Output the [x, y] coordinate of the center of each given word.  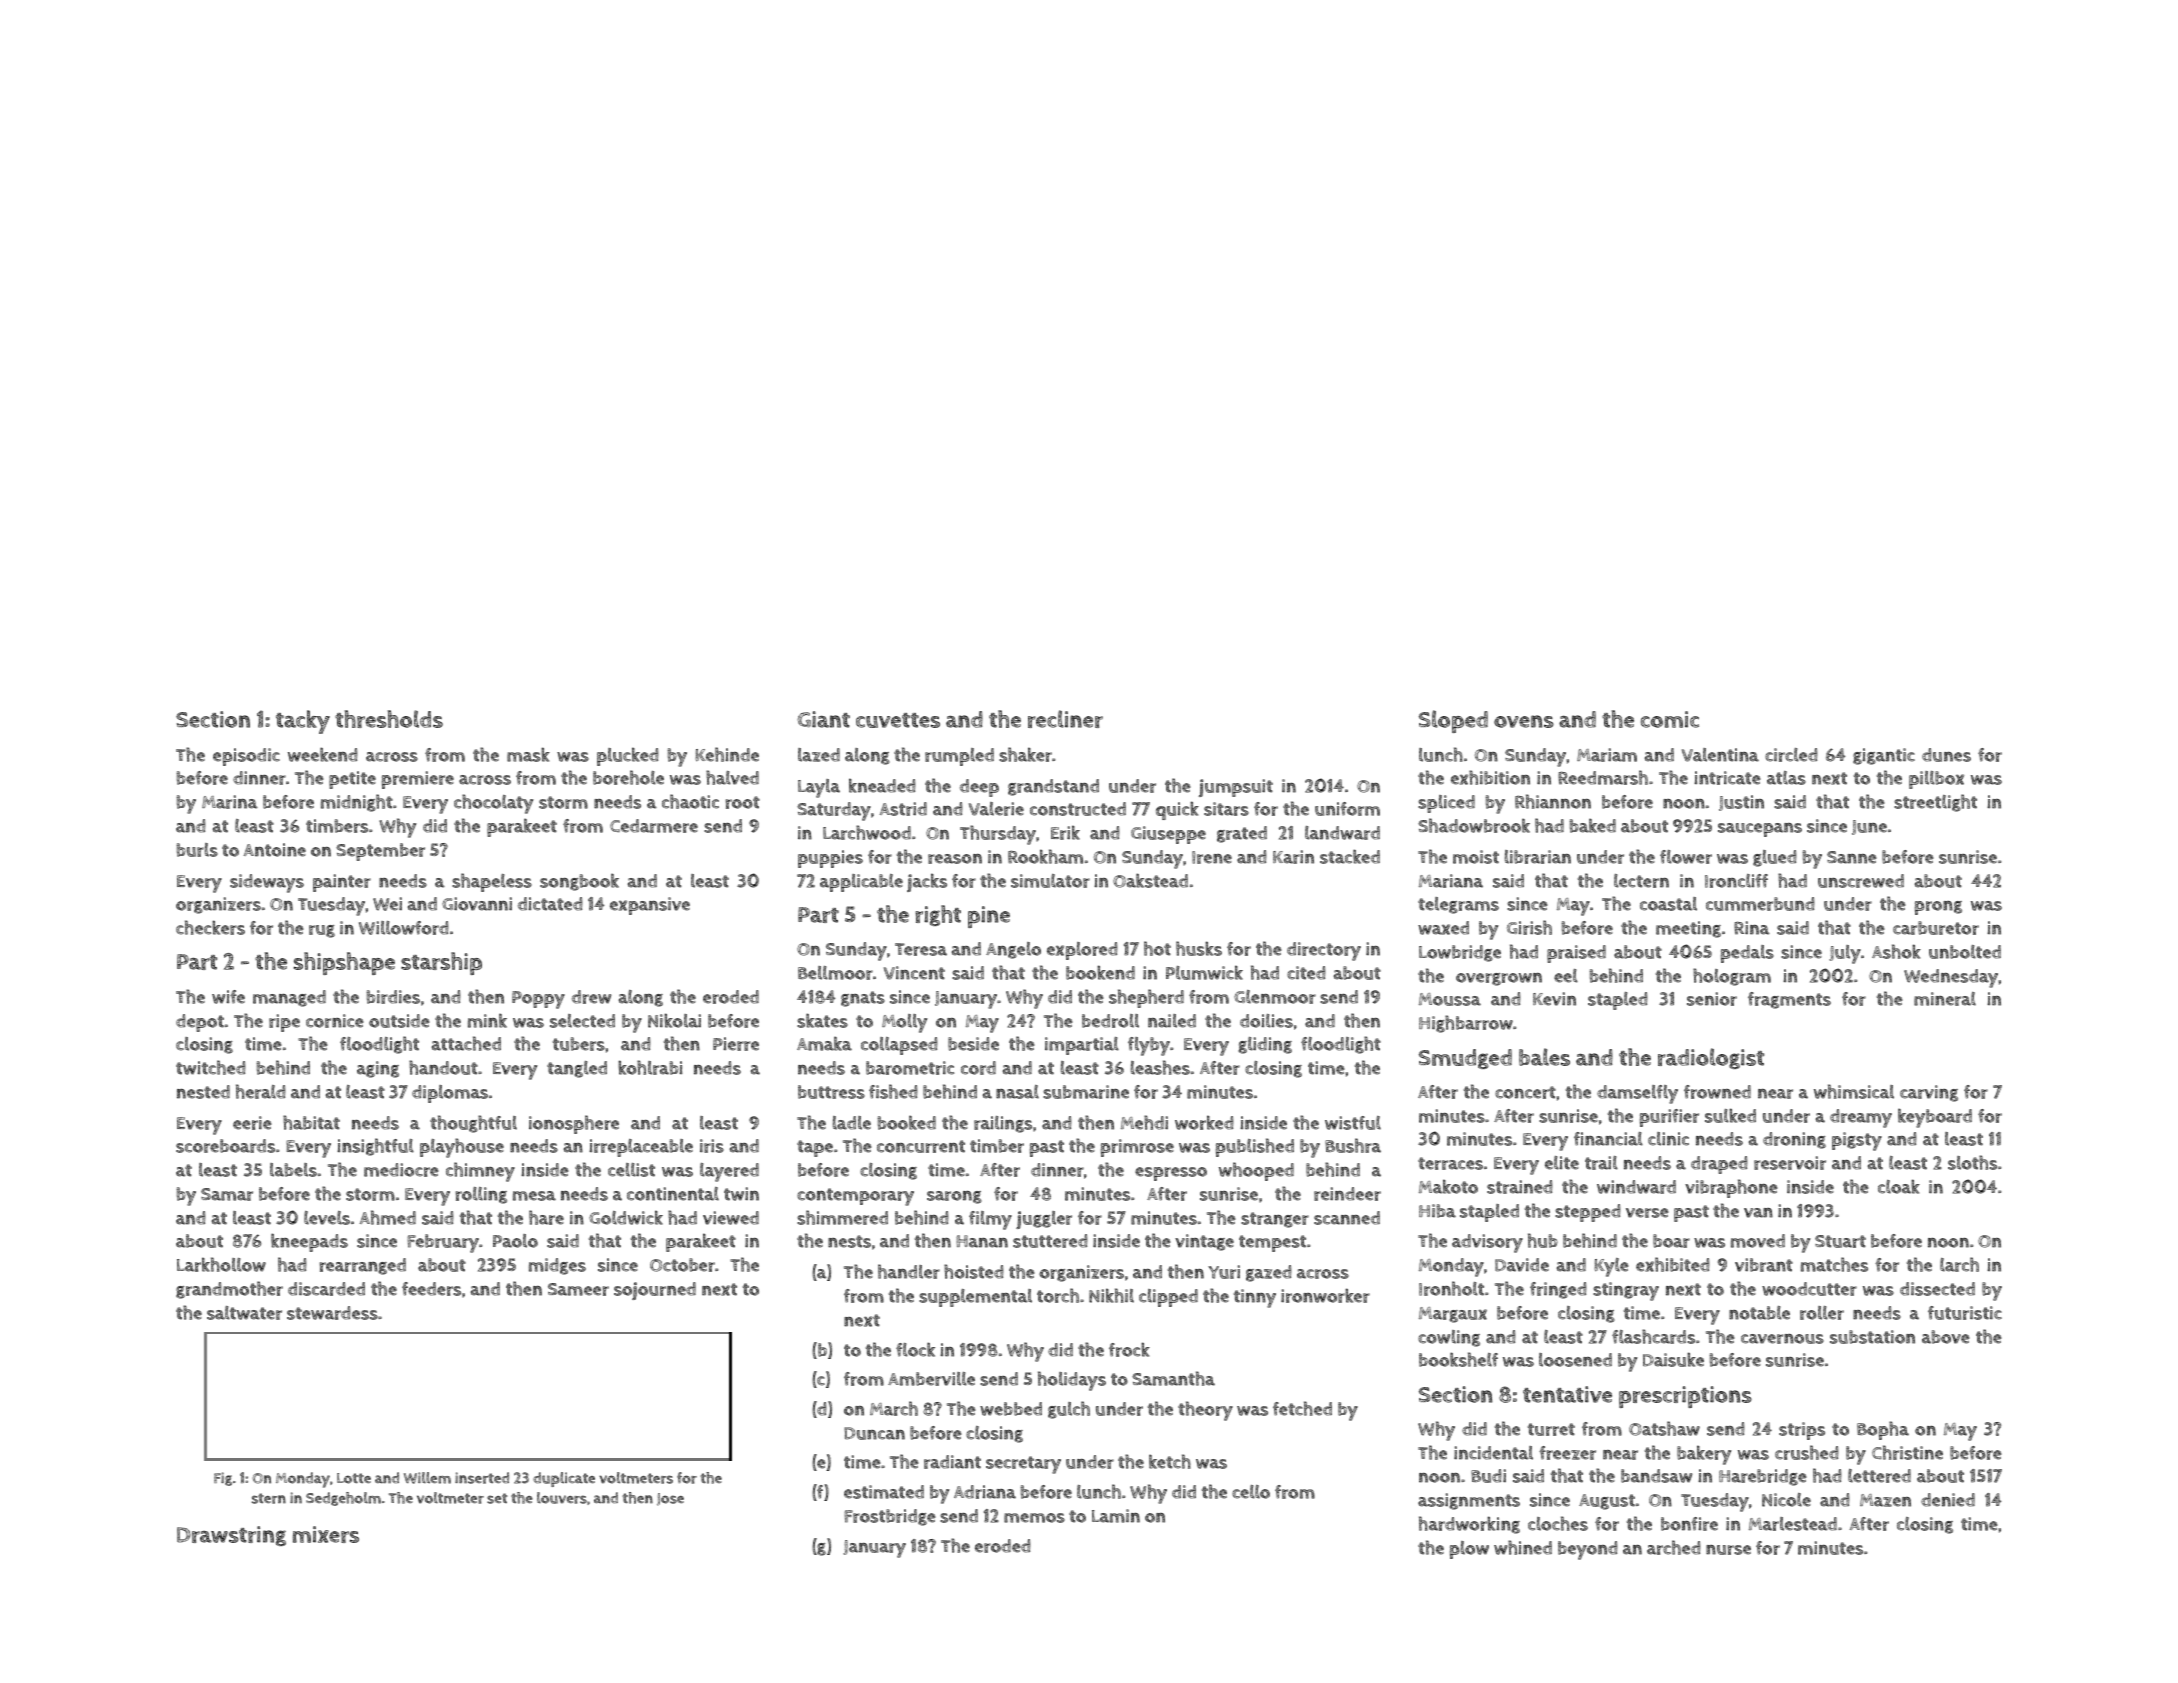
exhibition [1490, 777]
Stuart [1840, 1241]
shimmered [842, 1217]
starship [441, 963]
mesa [534, 1196]
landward [1342, 833]
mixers [326, 1534]
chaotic [690, 801]
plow [1469, 1550]
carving [1929, 1093]
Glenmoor [1275, 997]
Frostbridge [890, 1517]
